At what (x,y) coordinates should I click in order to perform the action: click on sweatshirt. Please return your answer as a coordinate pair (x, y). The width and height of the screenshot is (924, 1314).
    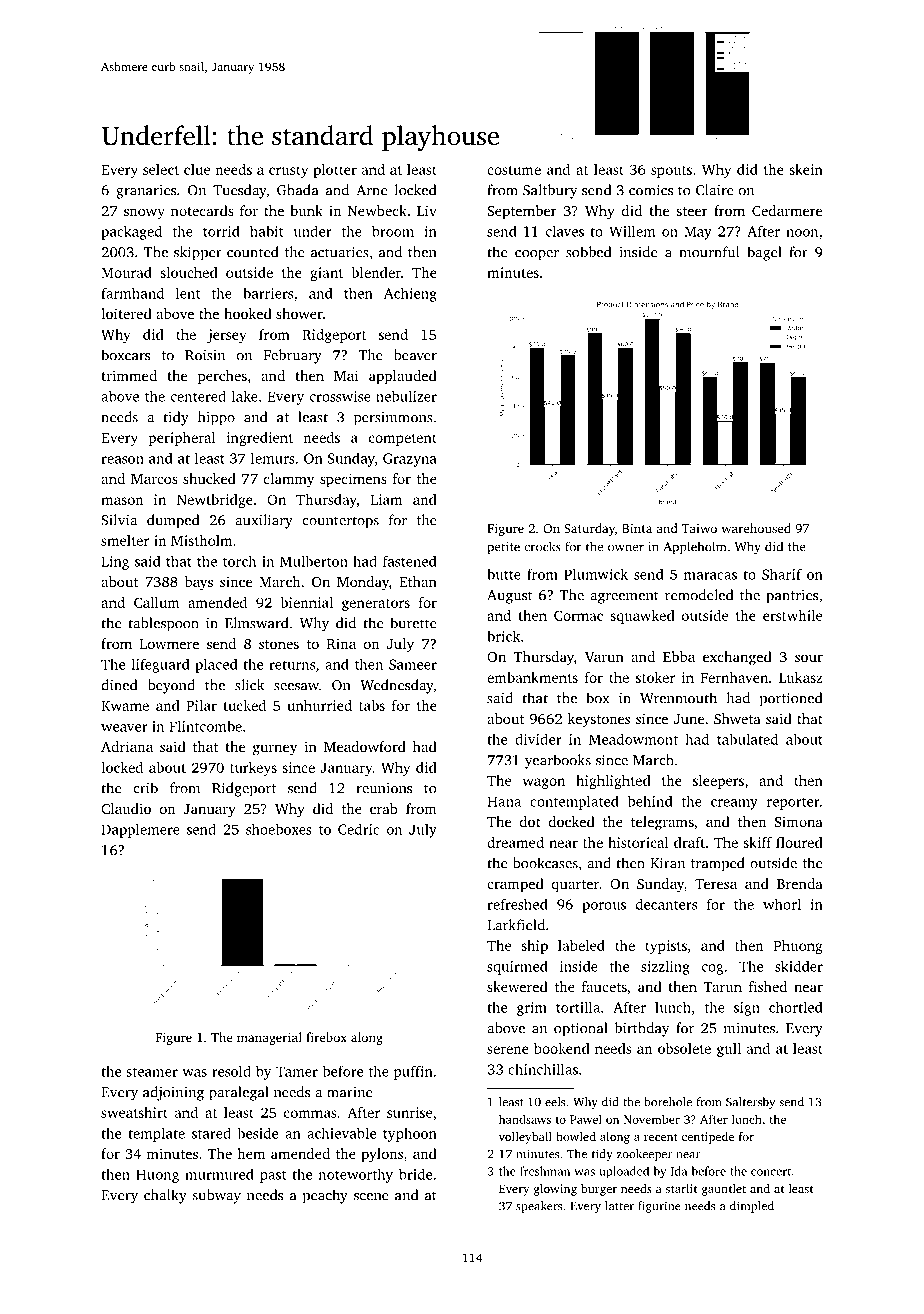
    Looking at the image, I should click on (134, 1112).
